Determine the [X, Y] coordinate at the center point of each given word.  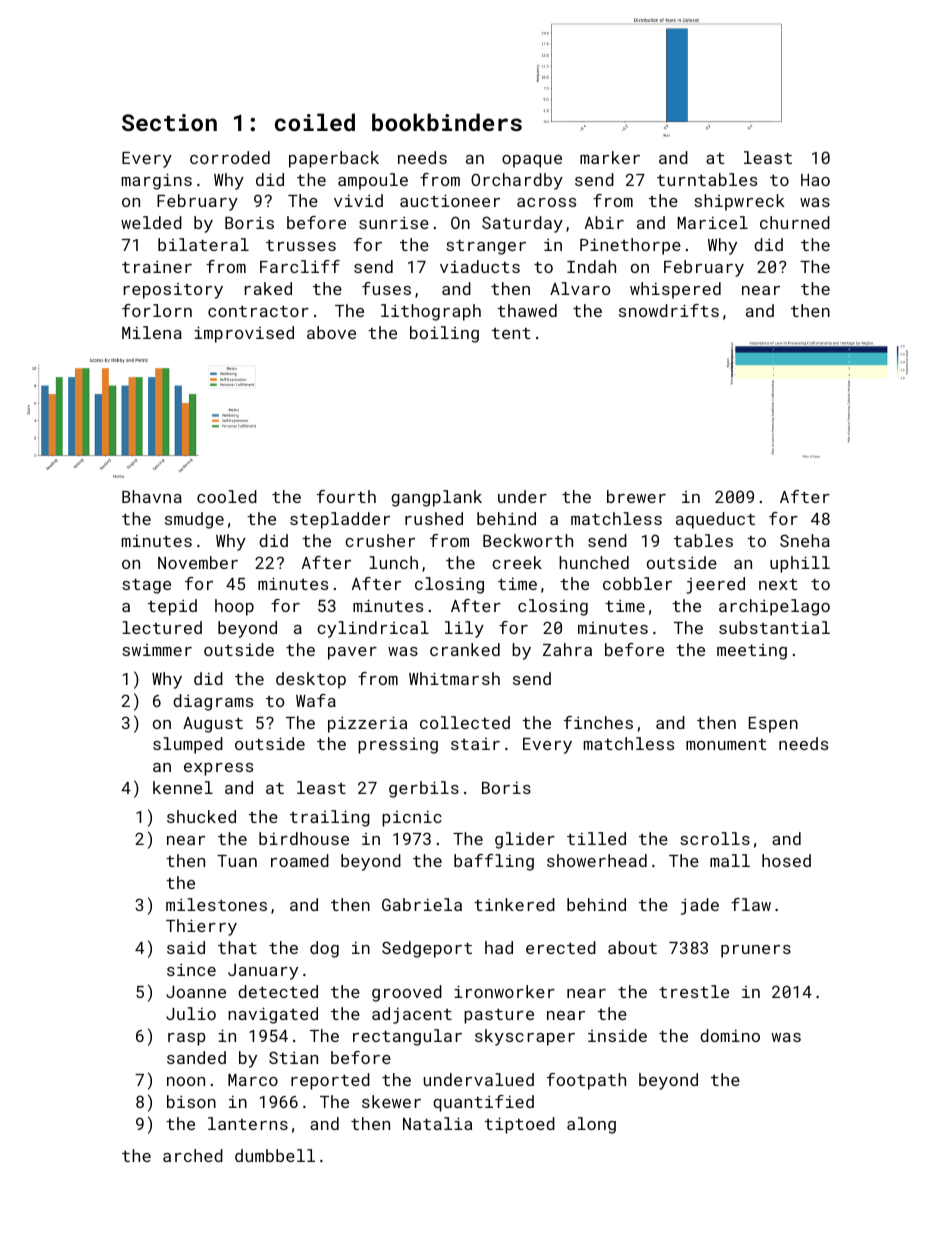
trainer [157, 266]
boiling [444, 334]
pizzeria [367, 724]
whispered [675, 290]
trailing [330, 818]
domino [730, 1035]
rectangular [407, 1037]
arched [193, 1155]
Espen [773, 725]
